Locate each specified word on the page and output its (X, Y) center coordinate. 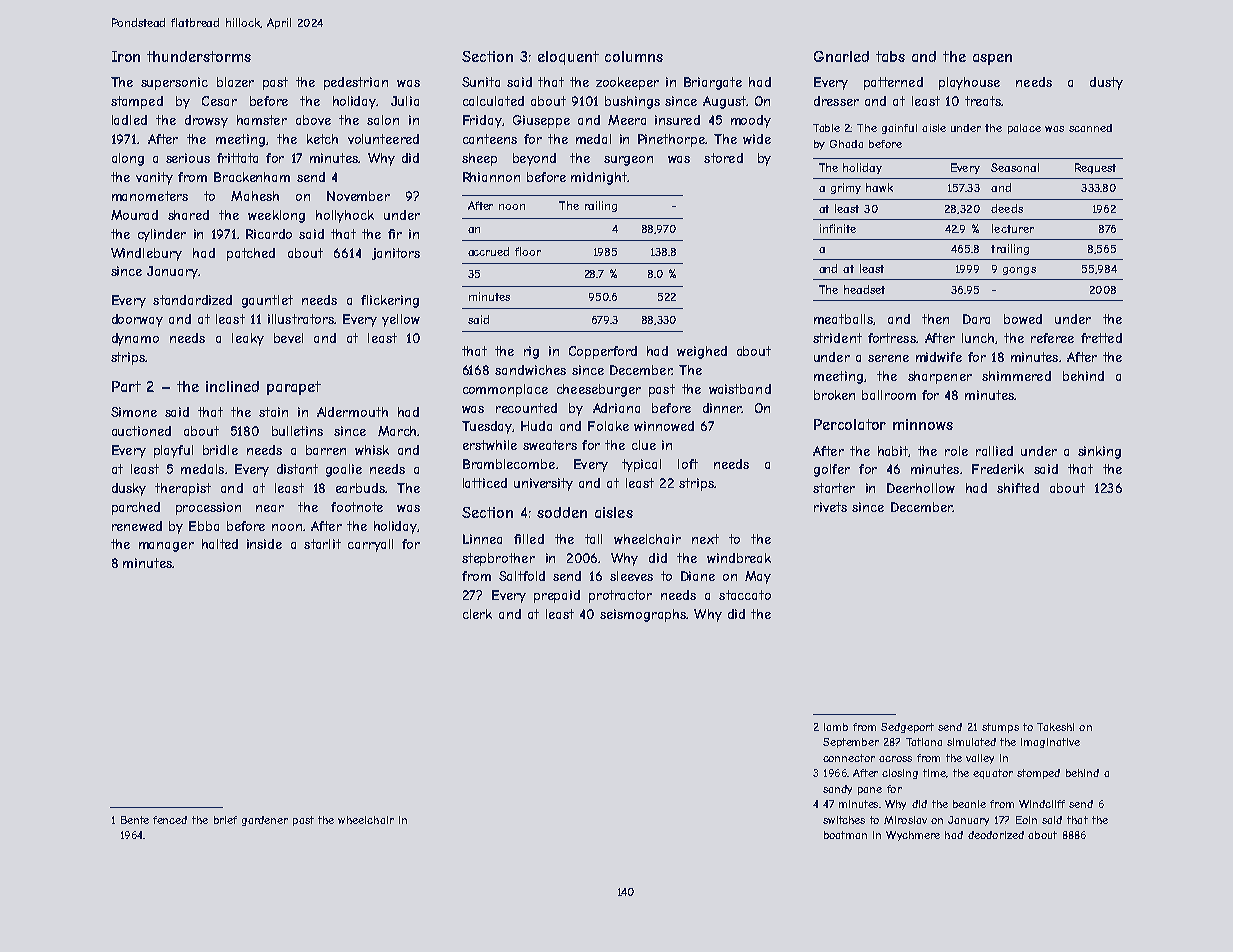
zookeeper (627, 83)
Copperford (603, 352)
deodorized (996, 835)
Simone (134, 412)
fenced (170, 820)
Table (826, 128)
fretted (1101, 338)
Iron (126, 56)
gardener (265, 821)
